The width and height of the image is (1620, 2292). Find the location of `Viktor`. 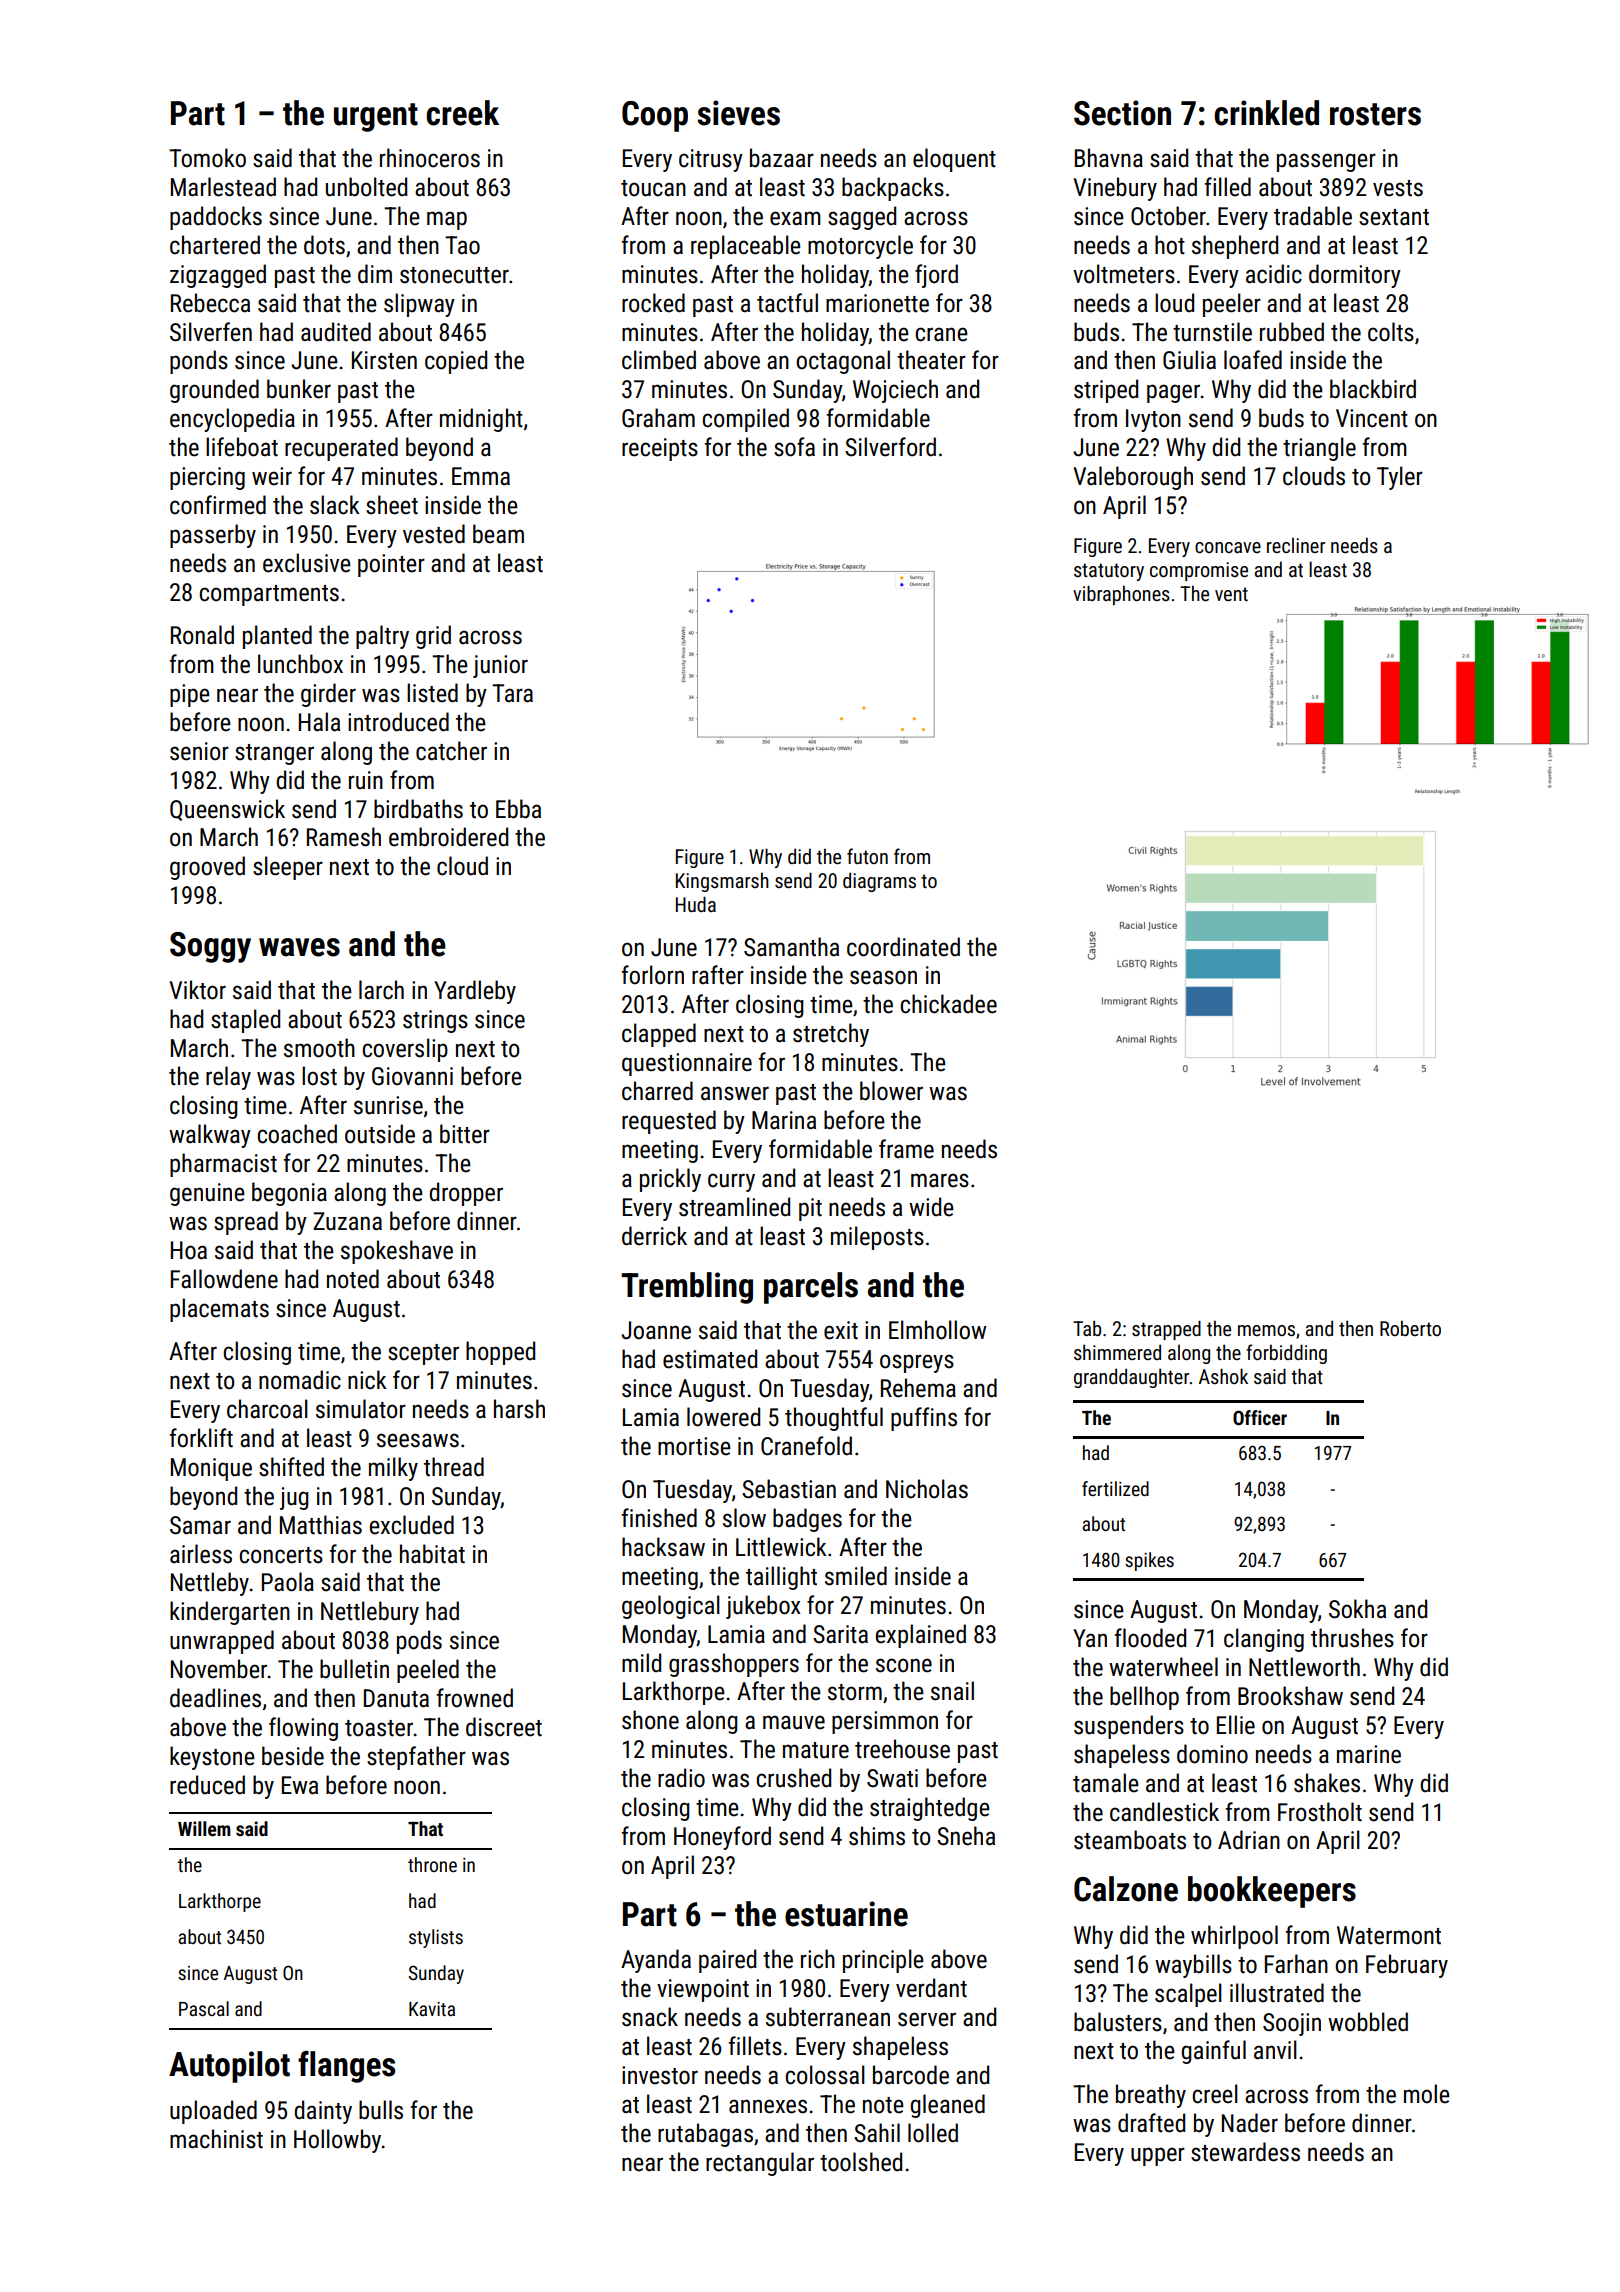

Viktor is located at coordinates (197, 990).
